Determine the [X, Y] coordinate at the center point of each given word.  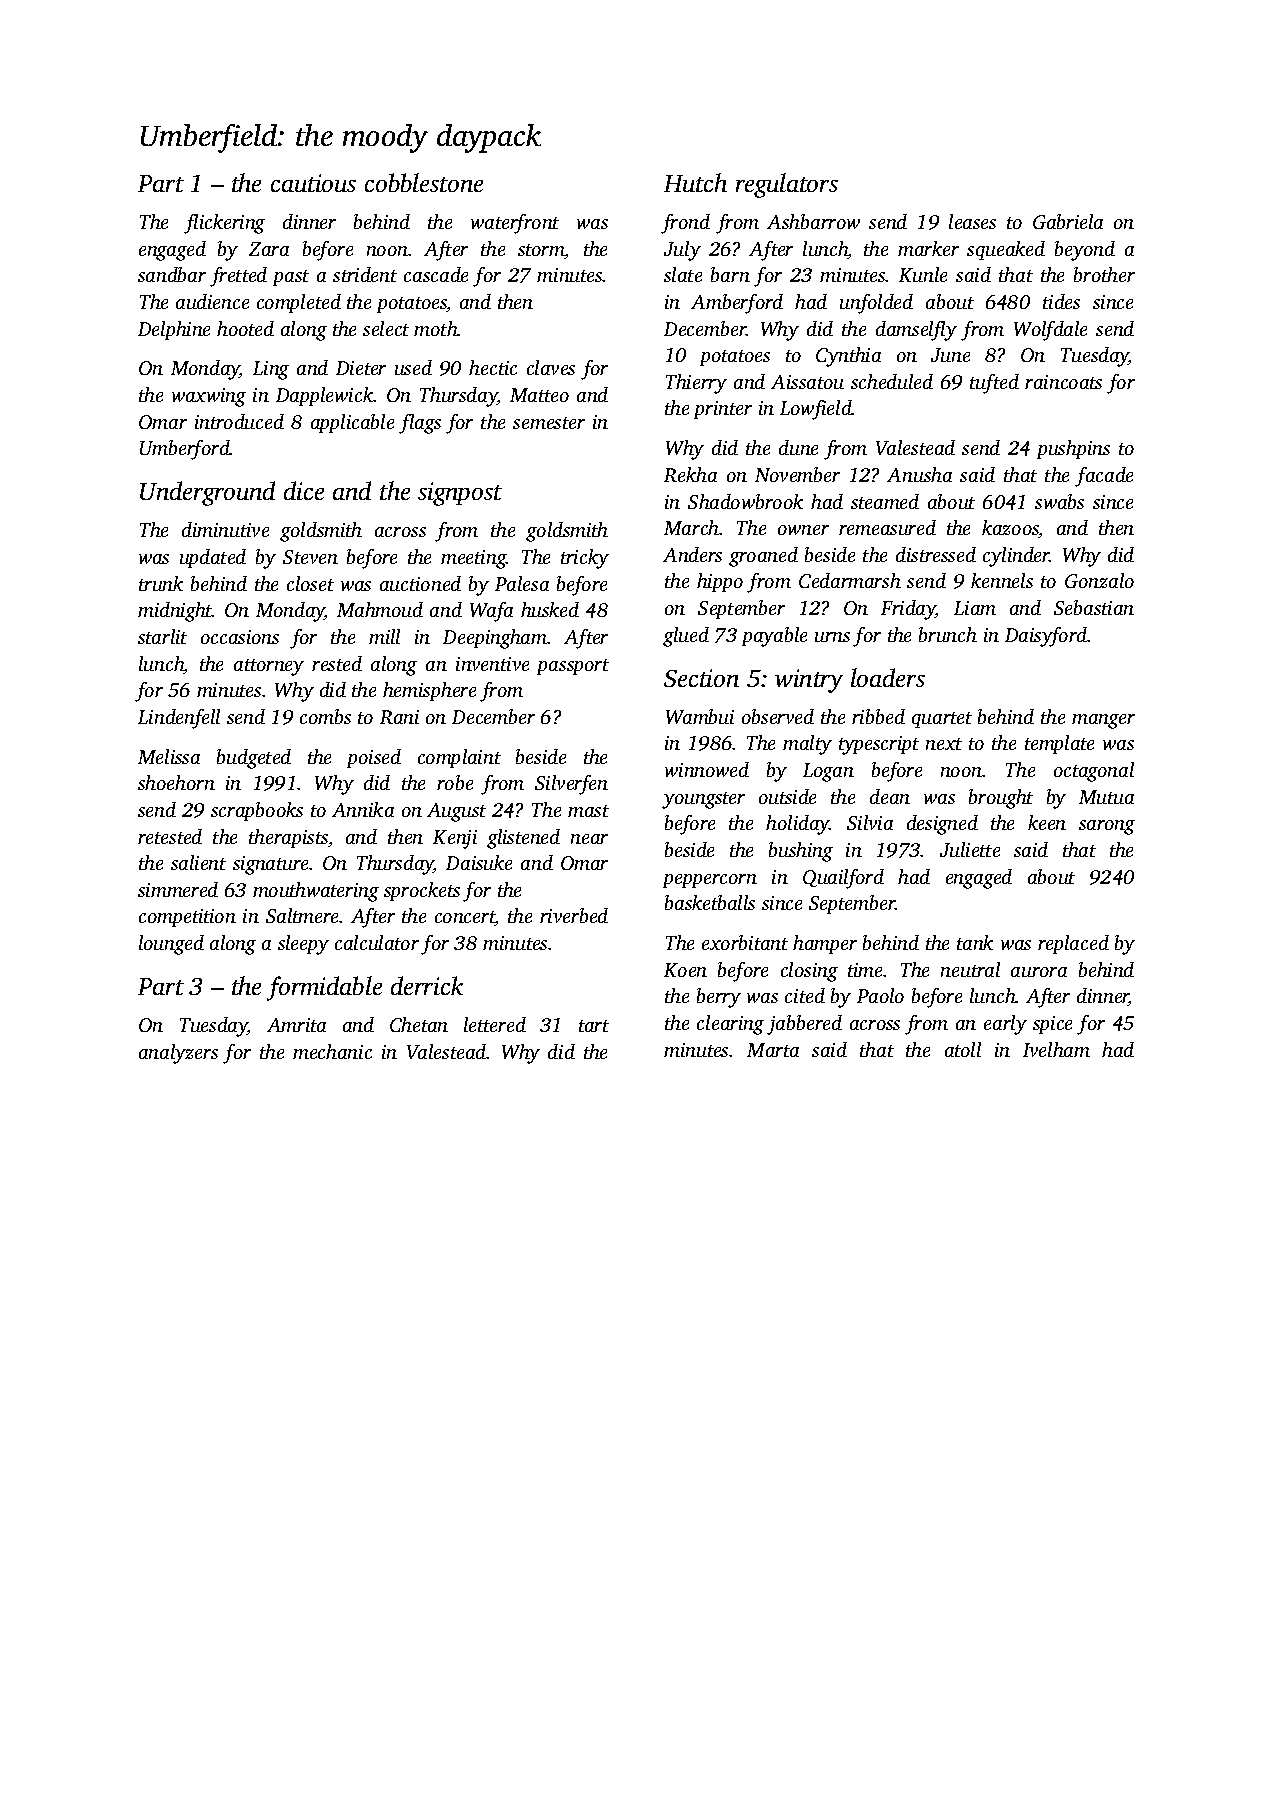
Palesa [522, 583]
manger [1103, 721]
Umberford [185, 450]
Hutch [695, 182]
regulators [787, 185]
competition [187, 918]
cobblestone [424, 182]
